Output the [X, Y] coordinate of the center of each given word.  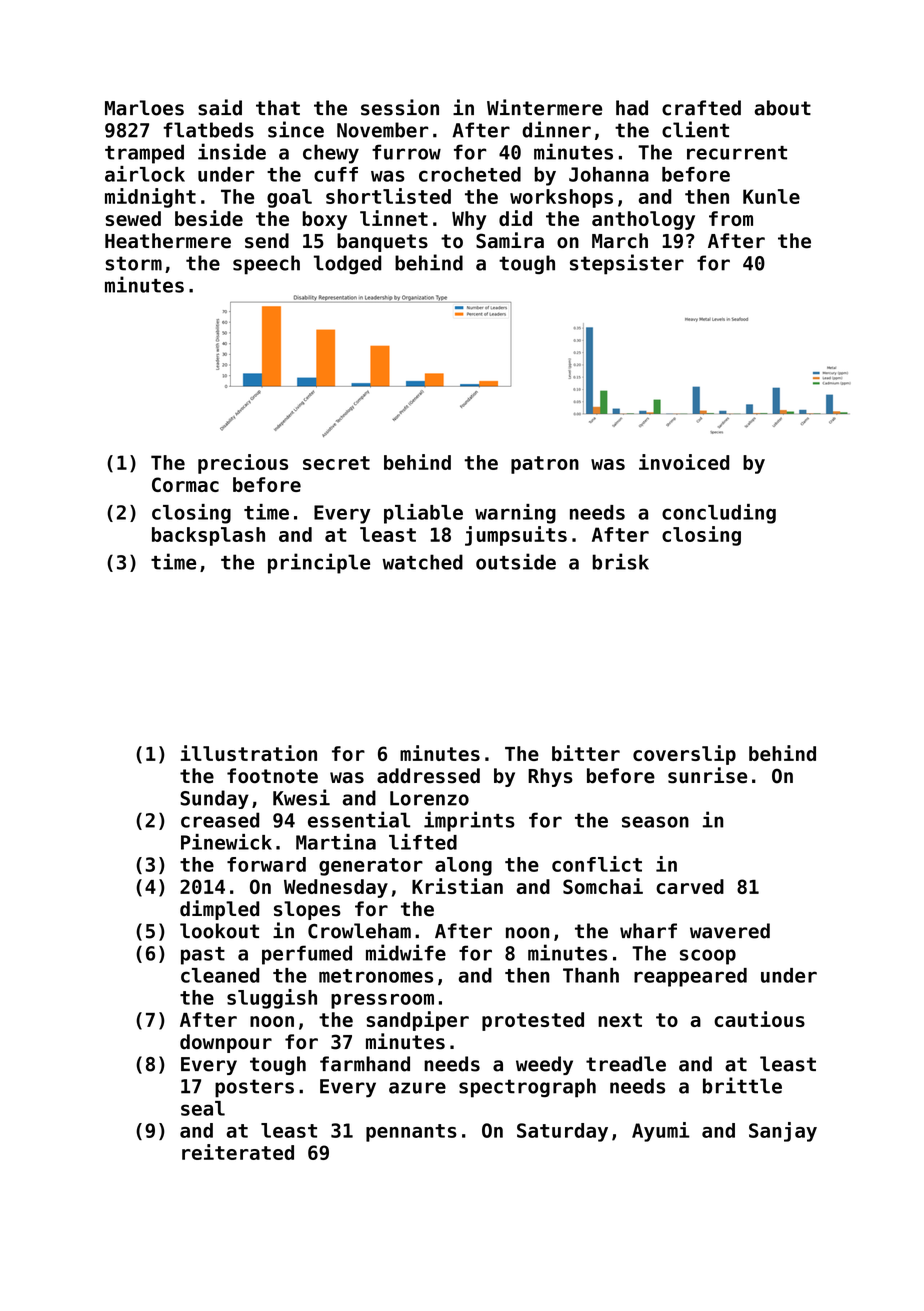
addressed [428, 776]
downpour [226, 1043]
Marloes [144, 108]
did [515, 218]
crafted [701, 108]
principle [319, 563]
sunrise [707, 775]
